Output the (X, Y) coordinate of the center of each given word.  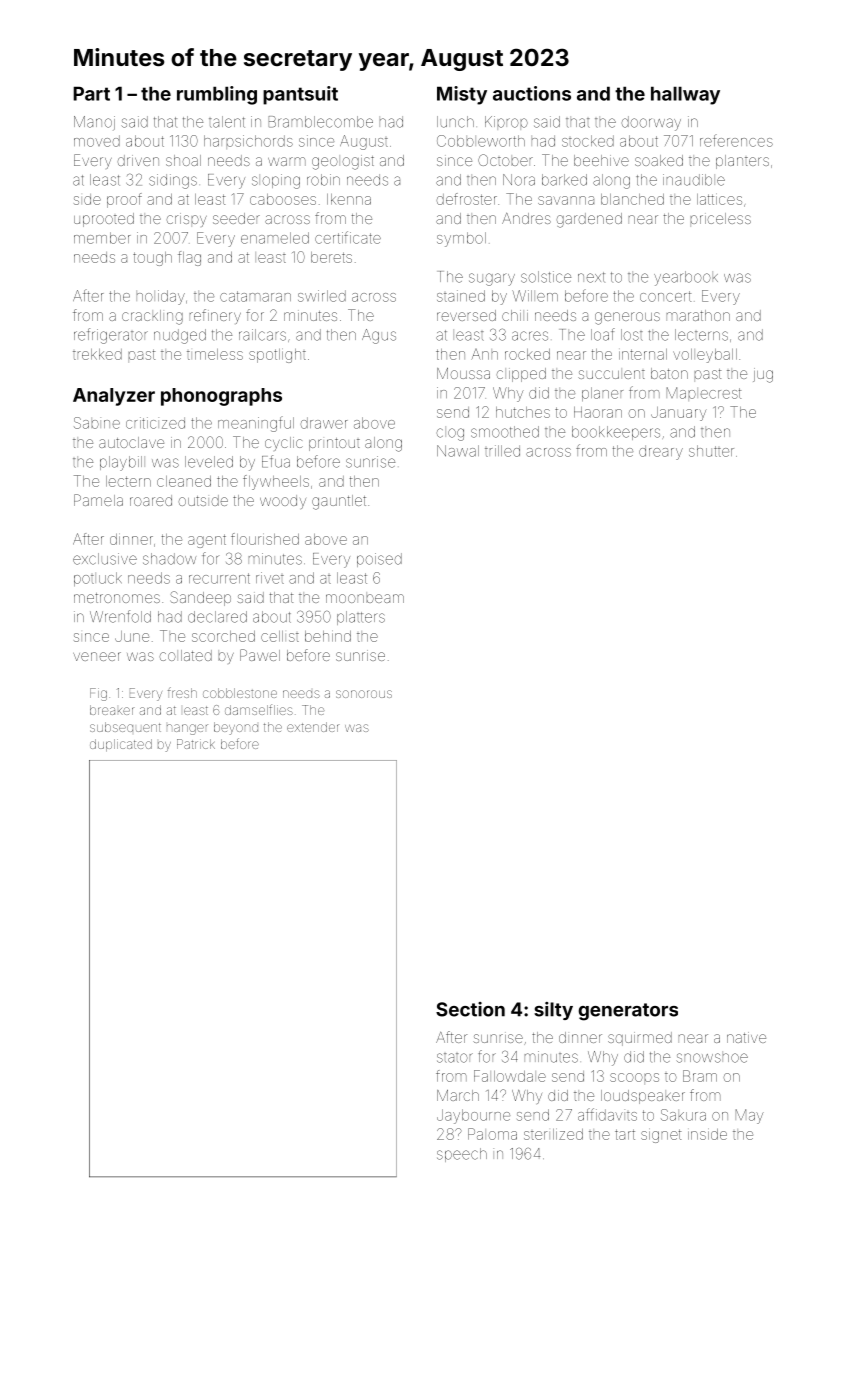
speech (462, 1155)
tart (625, 1134)
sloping (276, 181)
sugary (492, 279)
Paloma (492, 1134)
